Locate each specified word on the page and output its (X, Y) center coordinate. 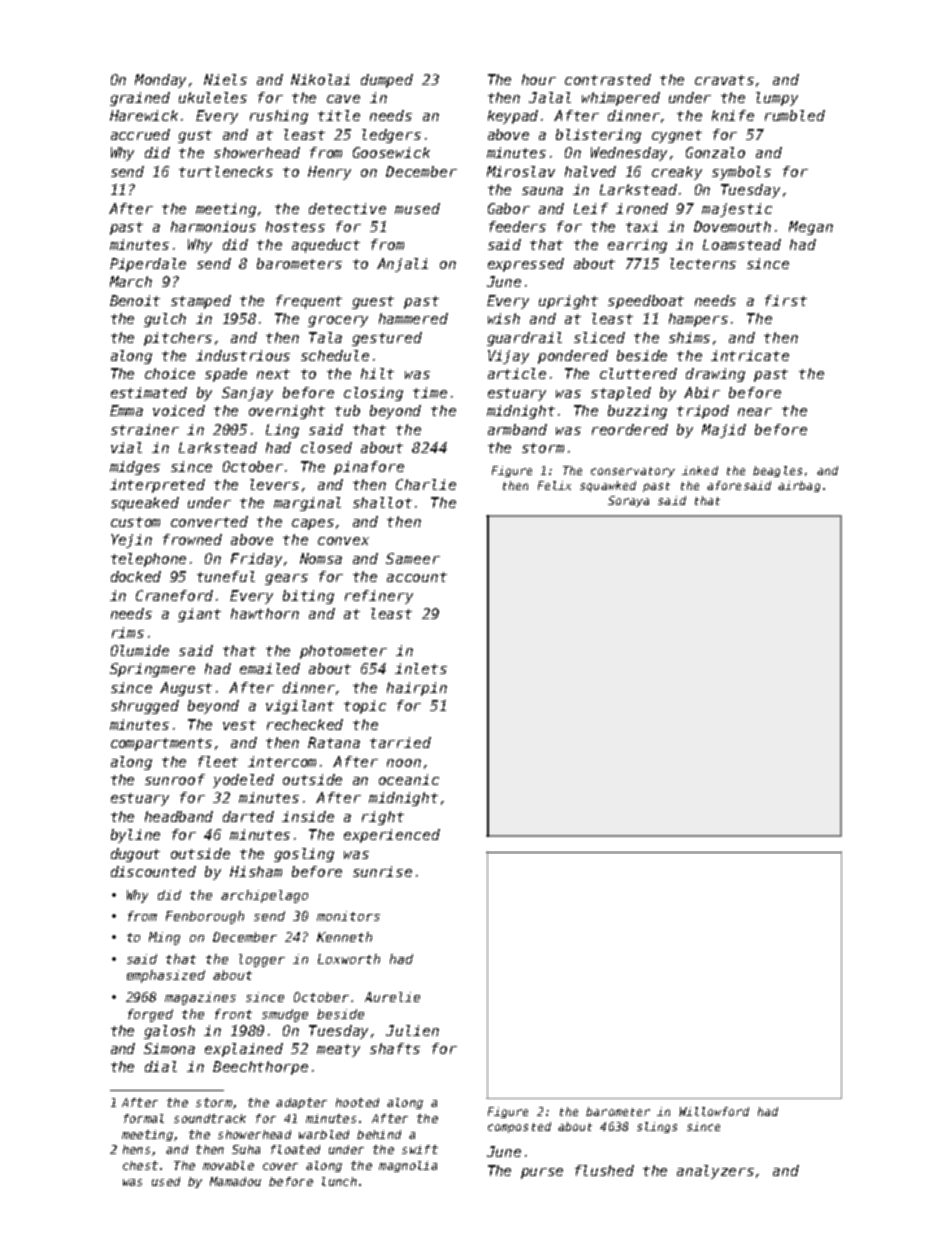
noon (404, 763)
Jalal (550, 97)
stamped (201, 302)
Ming (164, 938)
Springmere (152, 670)
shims (689, 337)
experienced (392, 836)
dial (161, 1066)
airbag (799, 486)
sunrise (382, 871)
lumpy (777, 99)
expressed (526, 265)
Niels (225, 79)
